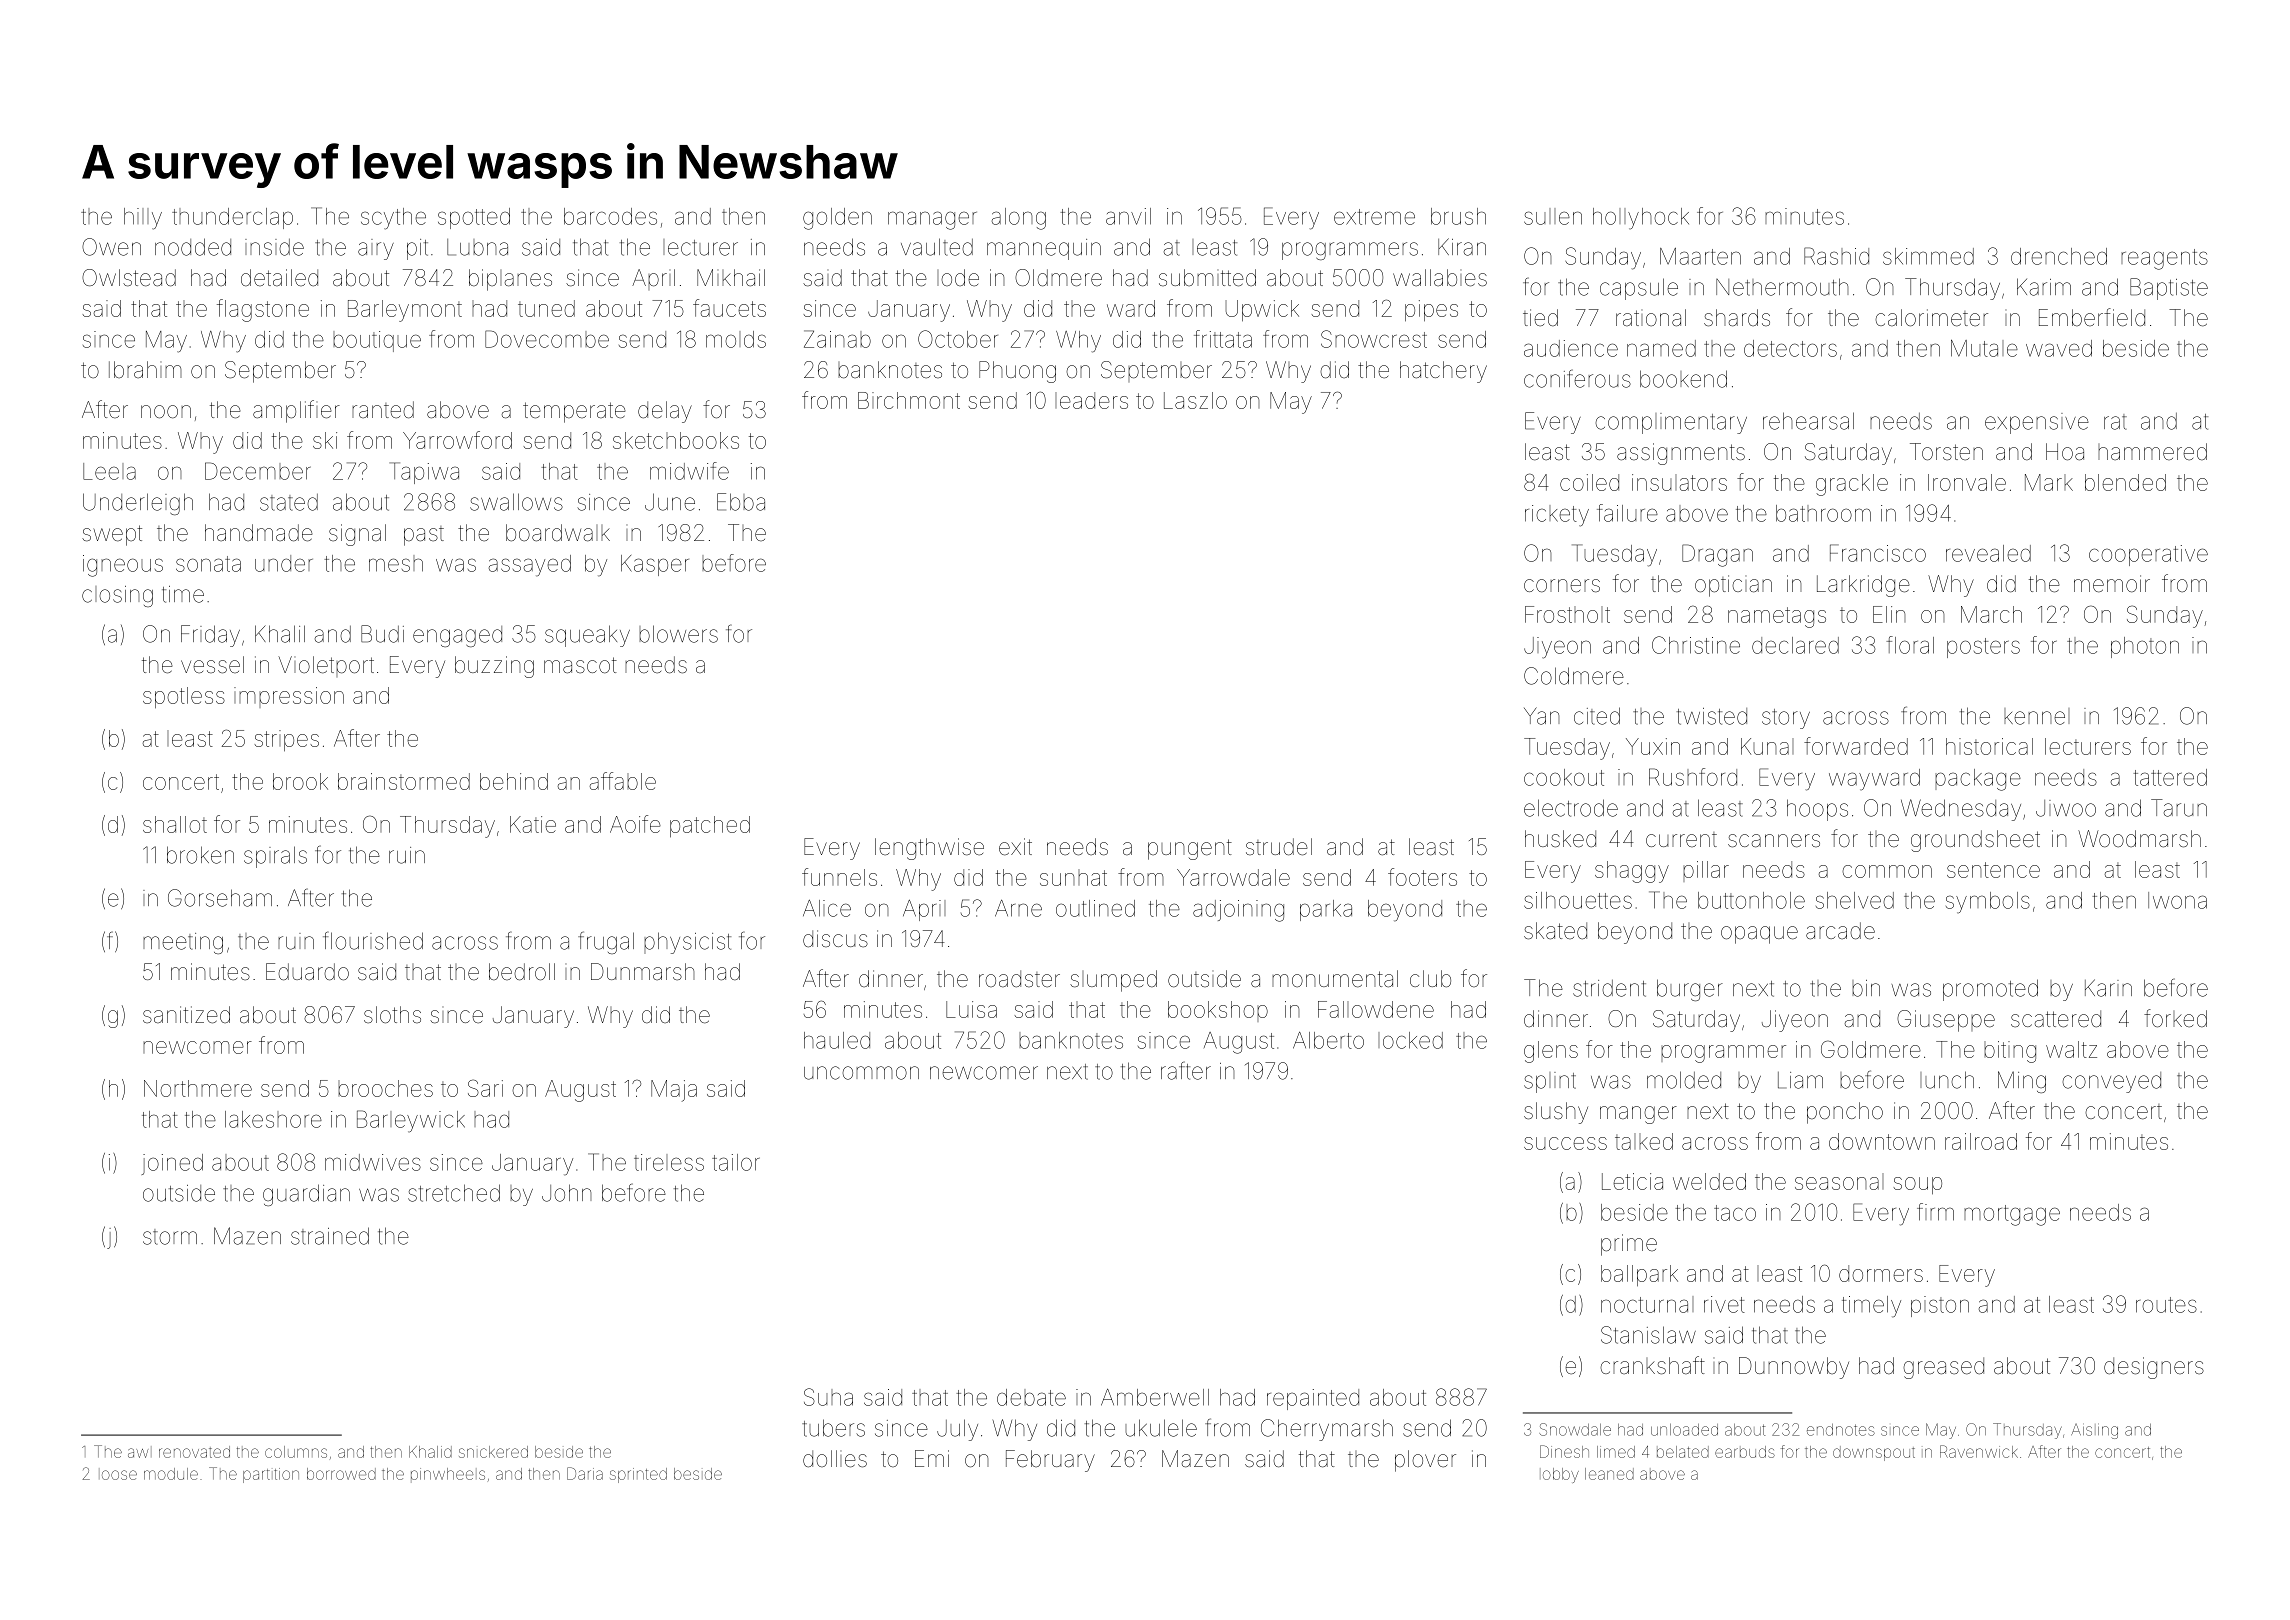 This document has height=1620, width=2290. I want to click on meeting, so click(183, 943).
